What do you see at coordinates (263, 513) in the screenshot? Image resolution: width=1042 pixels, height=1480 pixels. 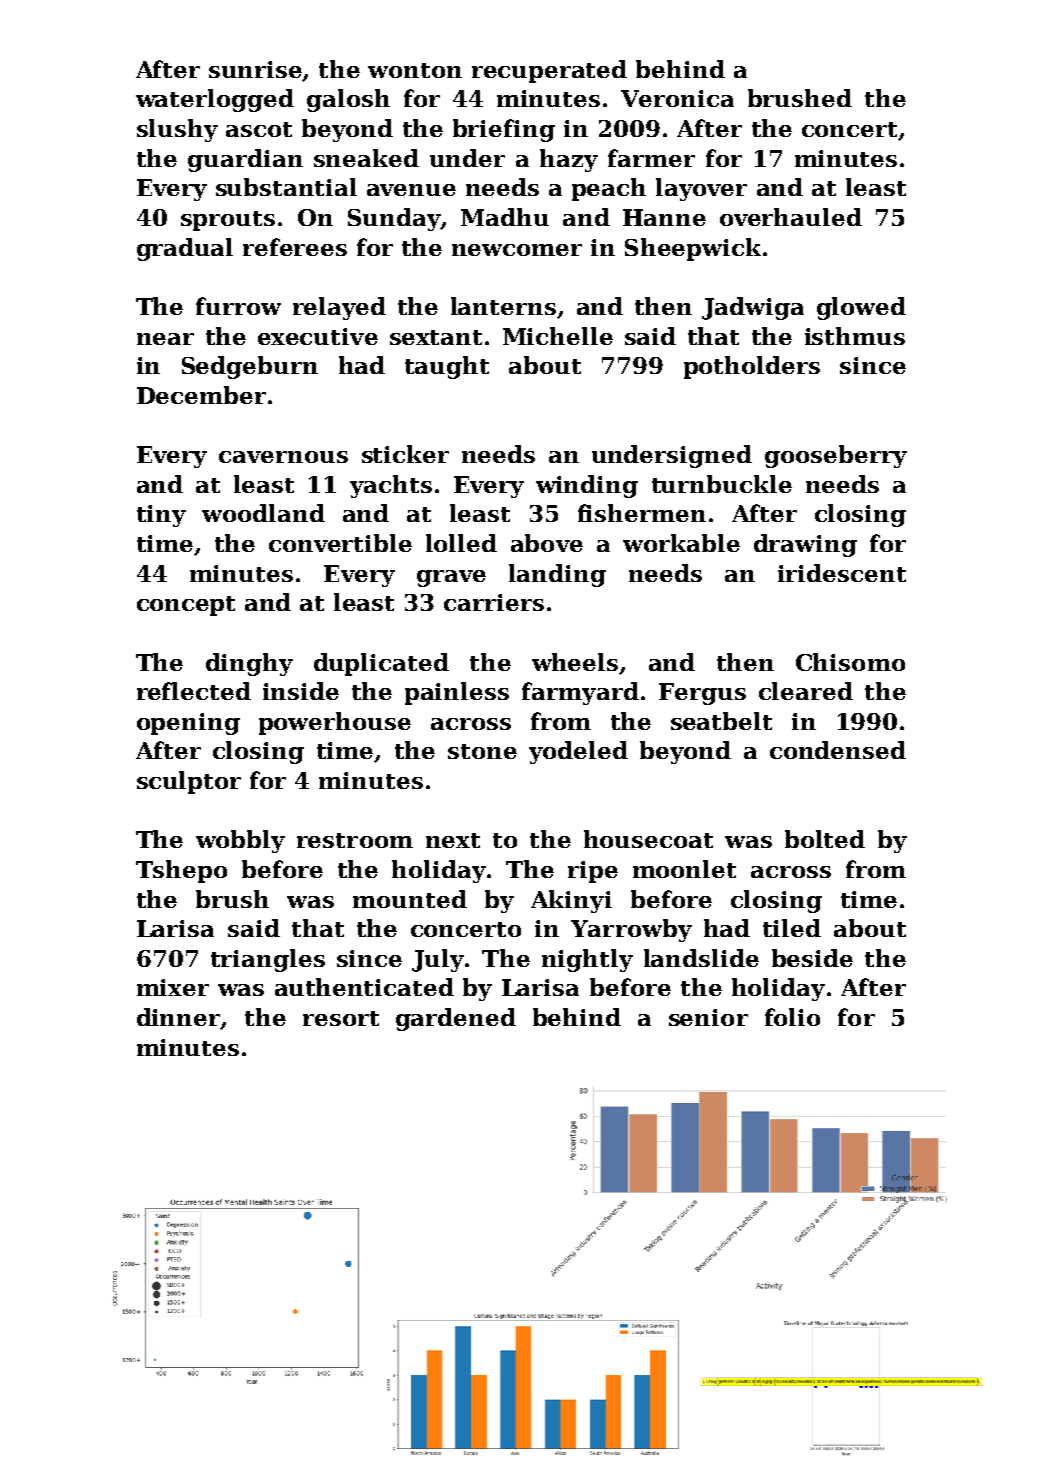 I see `woodland` at bounding box center [263, 513].
